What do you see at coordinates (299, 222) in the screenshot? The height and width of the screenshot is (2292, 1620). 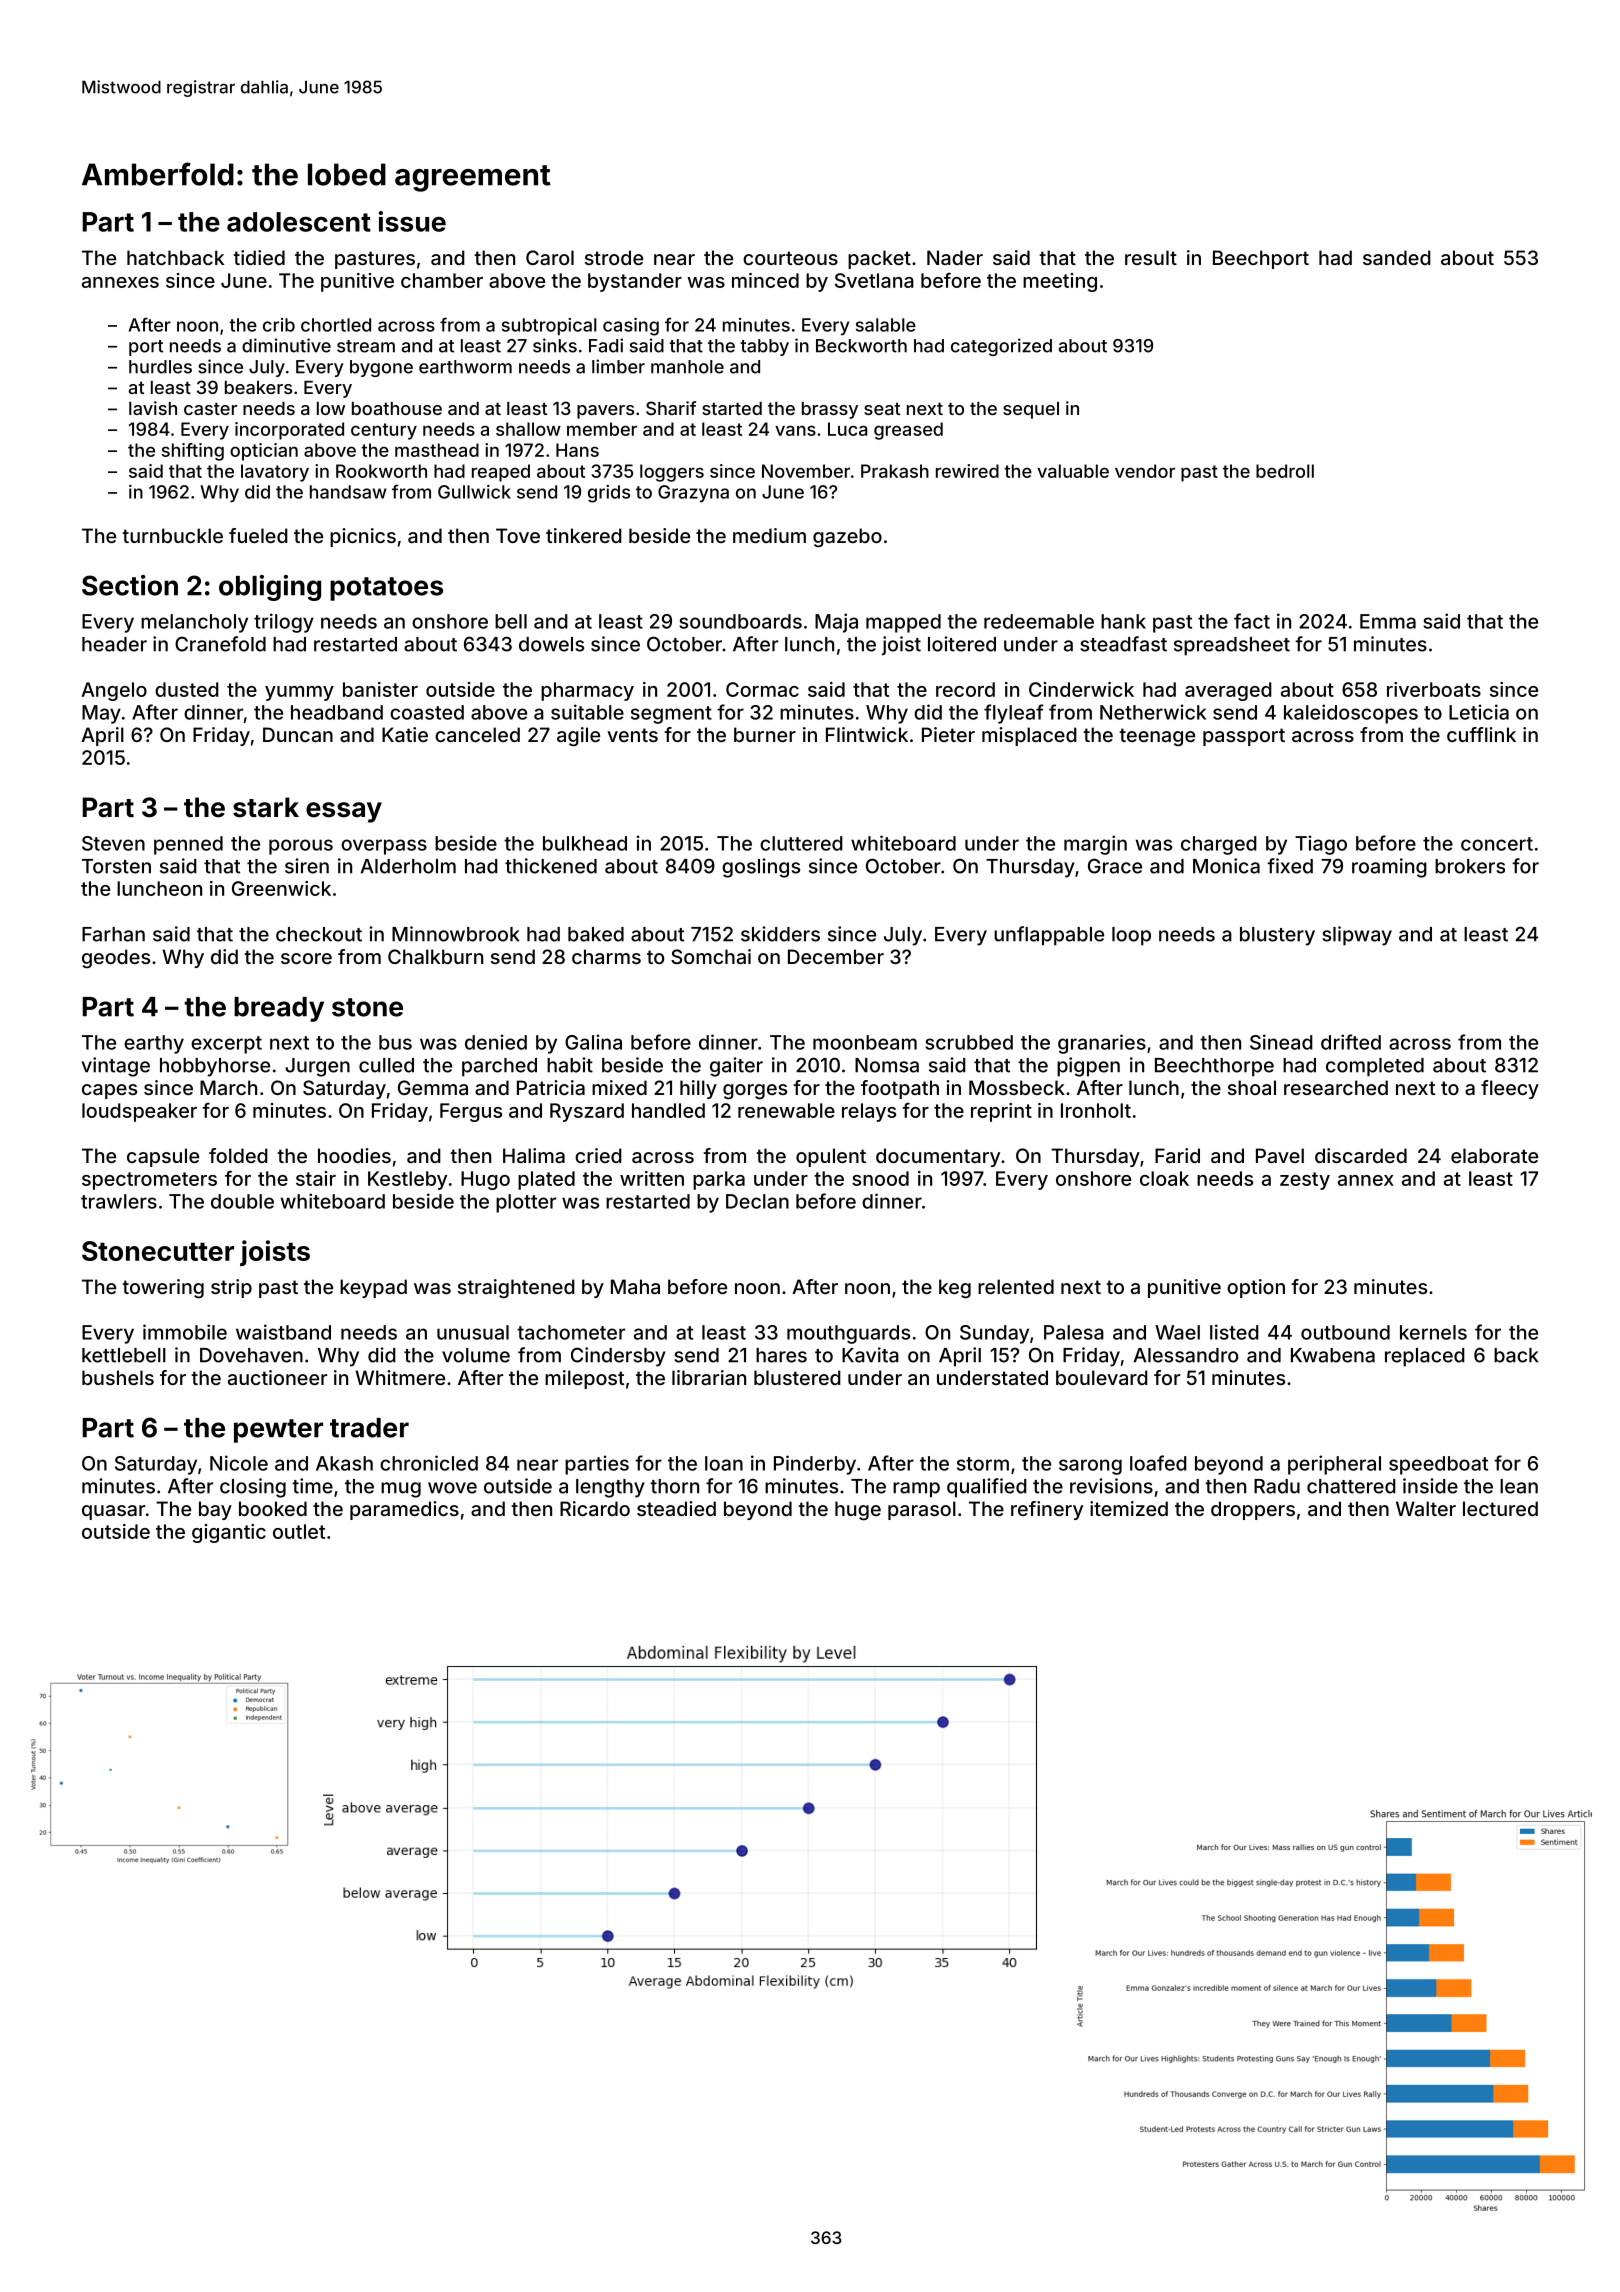 I see `adolescent` at bounding box center [299, 222].
